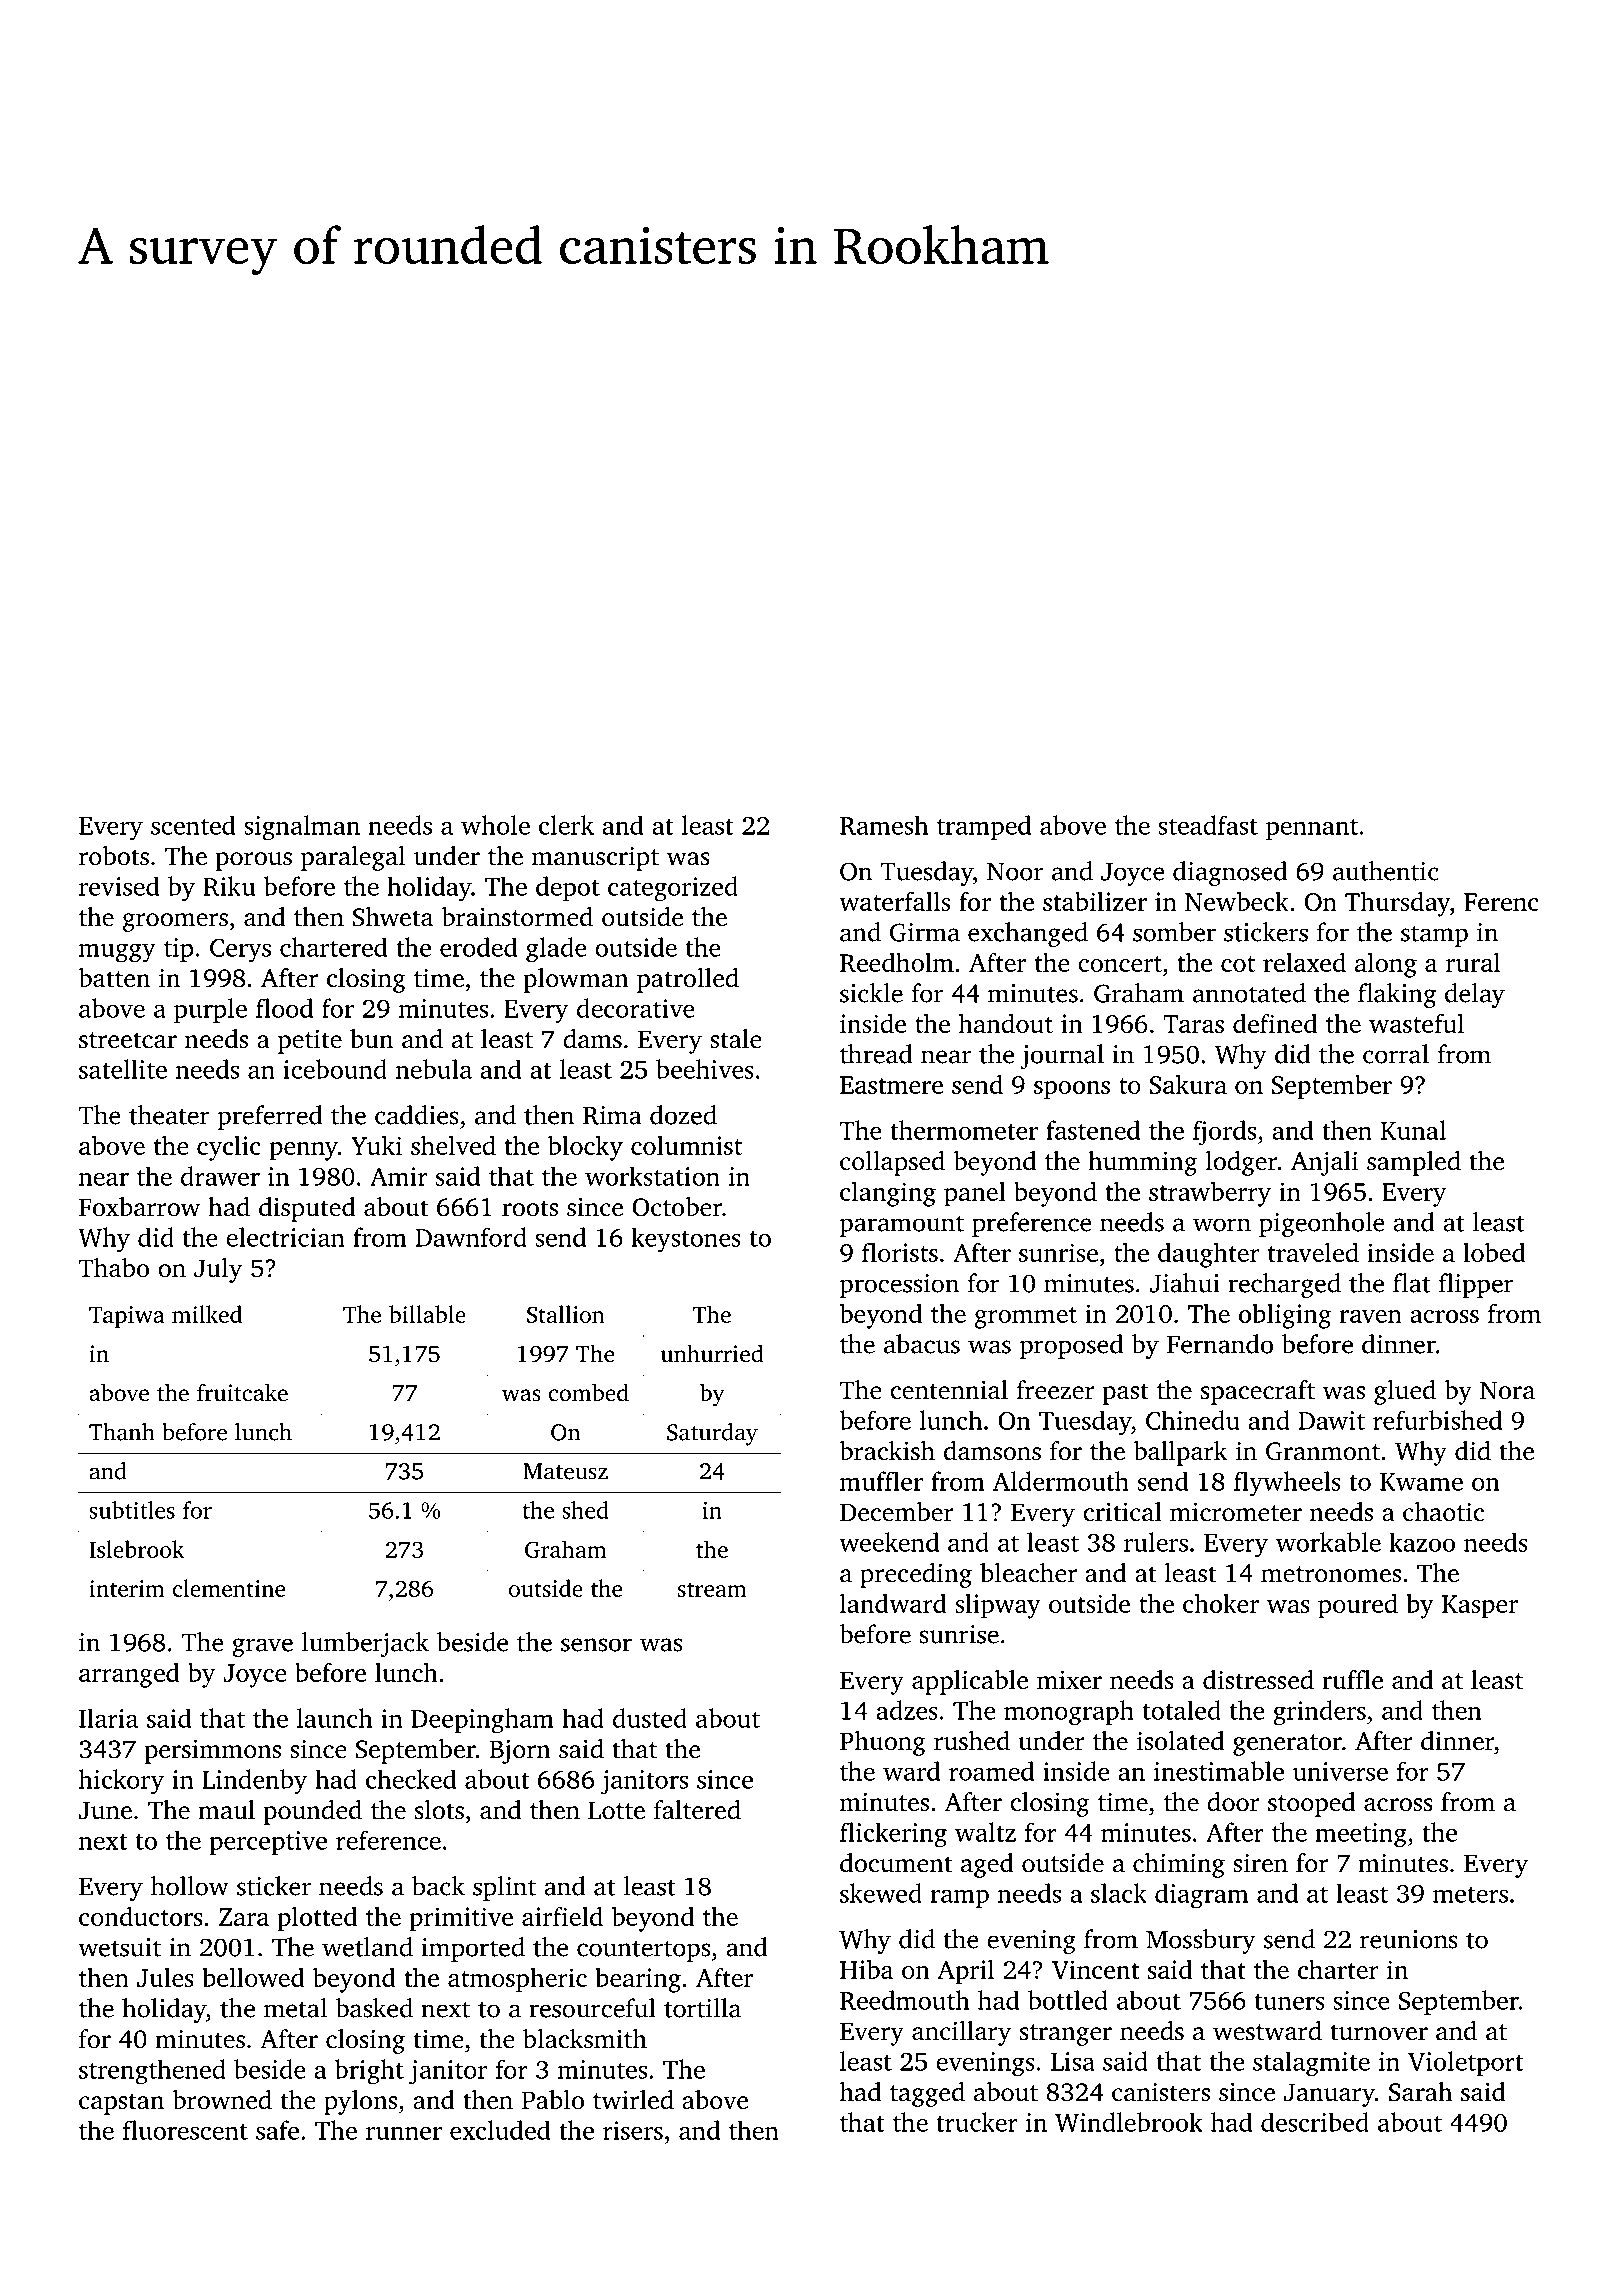  What do you see at coordinates (712, 1589) in the document?
I see `stream` at bounding box center [712, 1589].
